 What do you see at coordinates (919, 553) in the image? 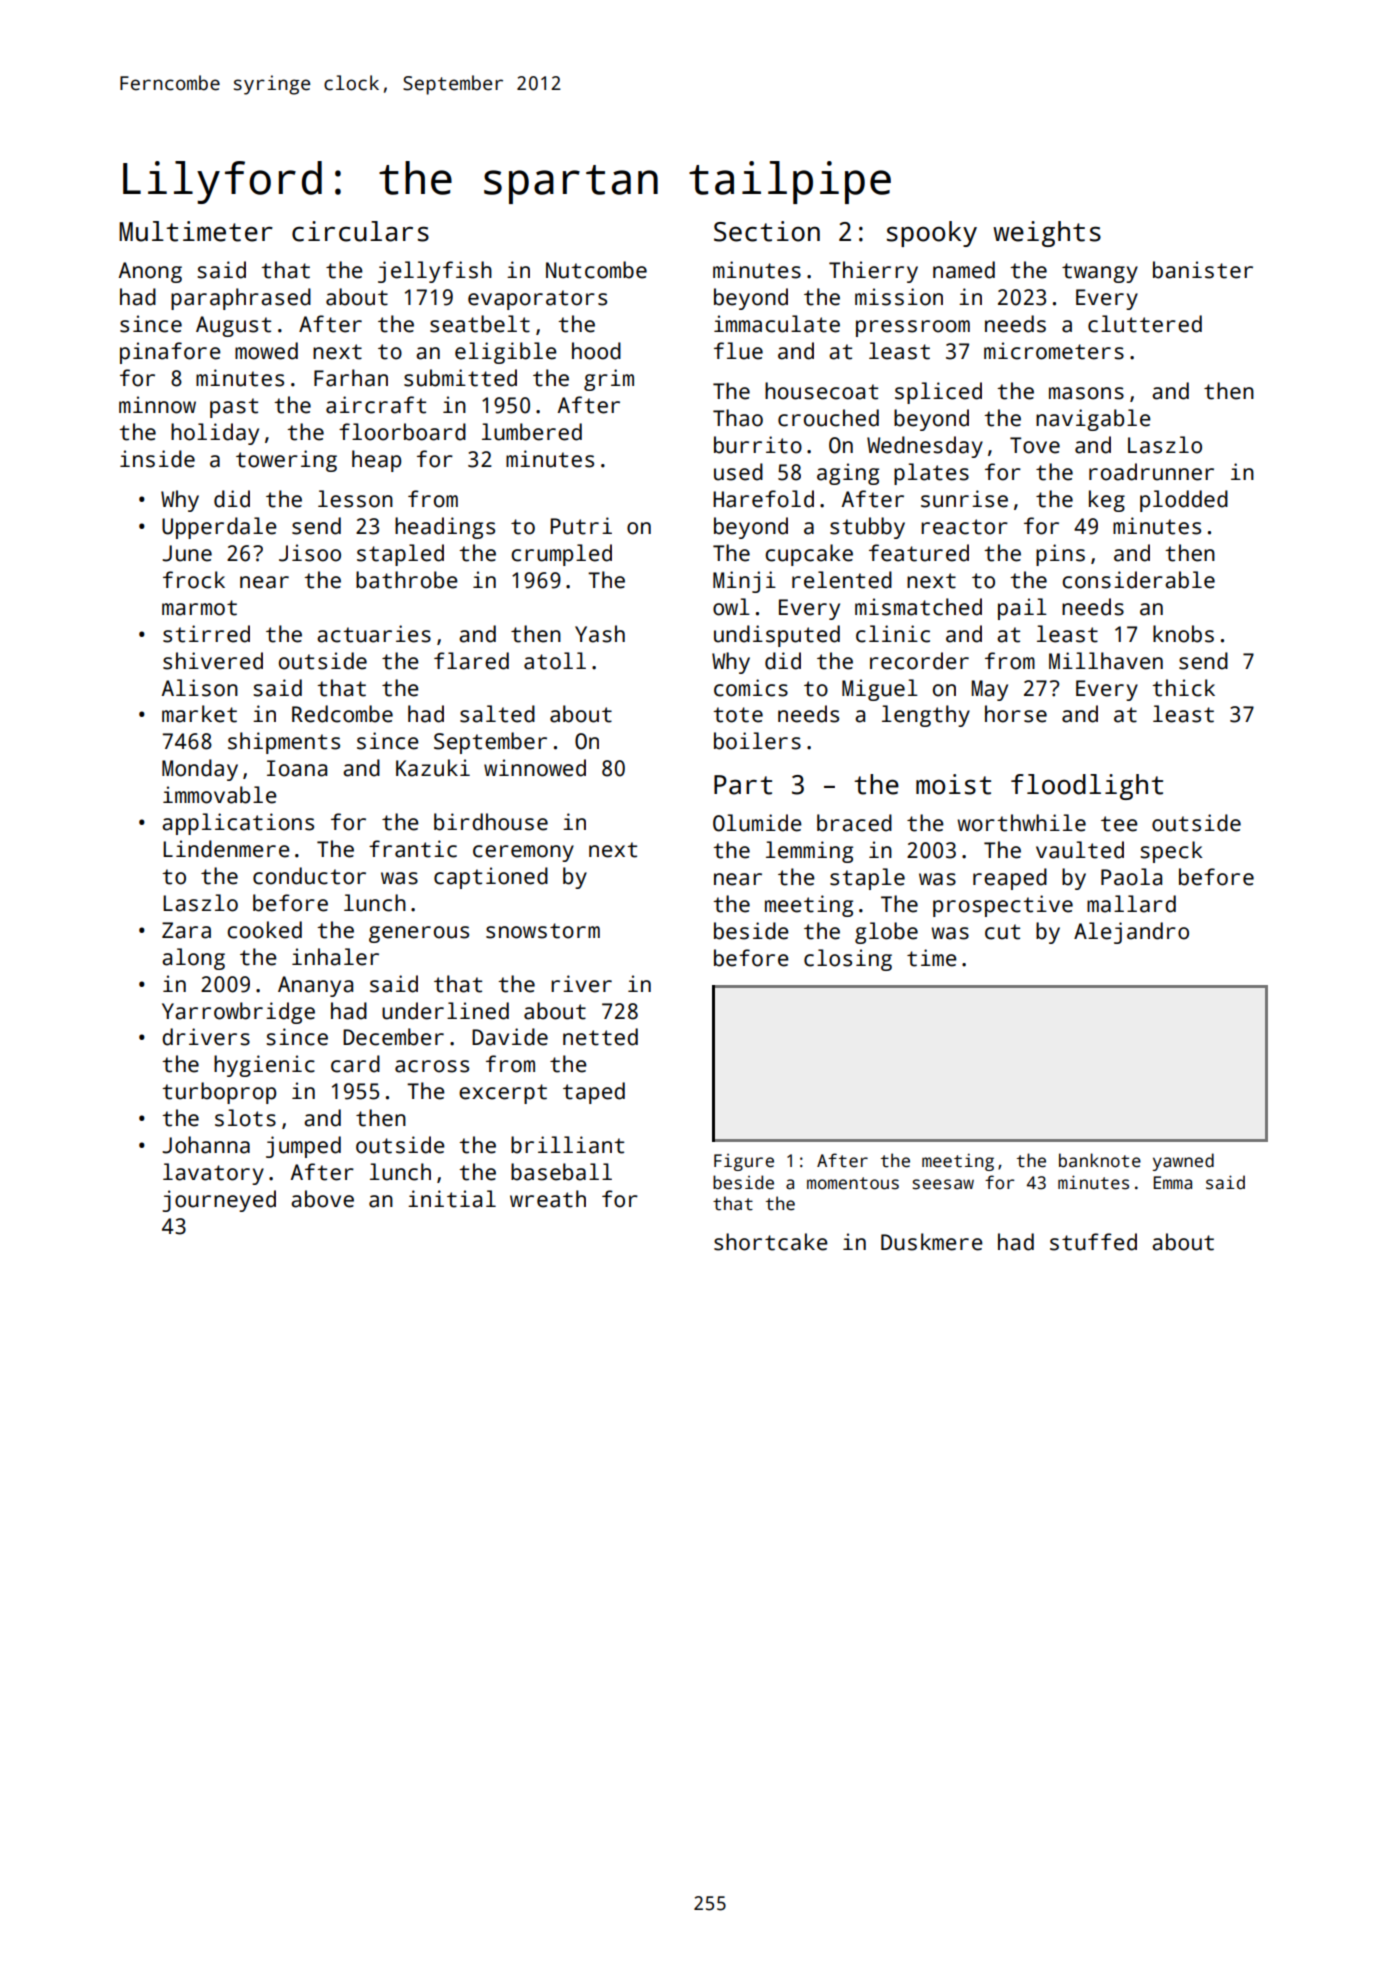
I see `featured` at bounding box center [919, 553].
